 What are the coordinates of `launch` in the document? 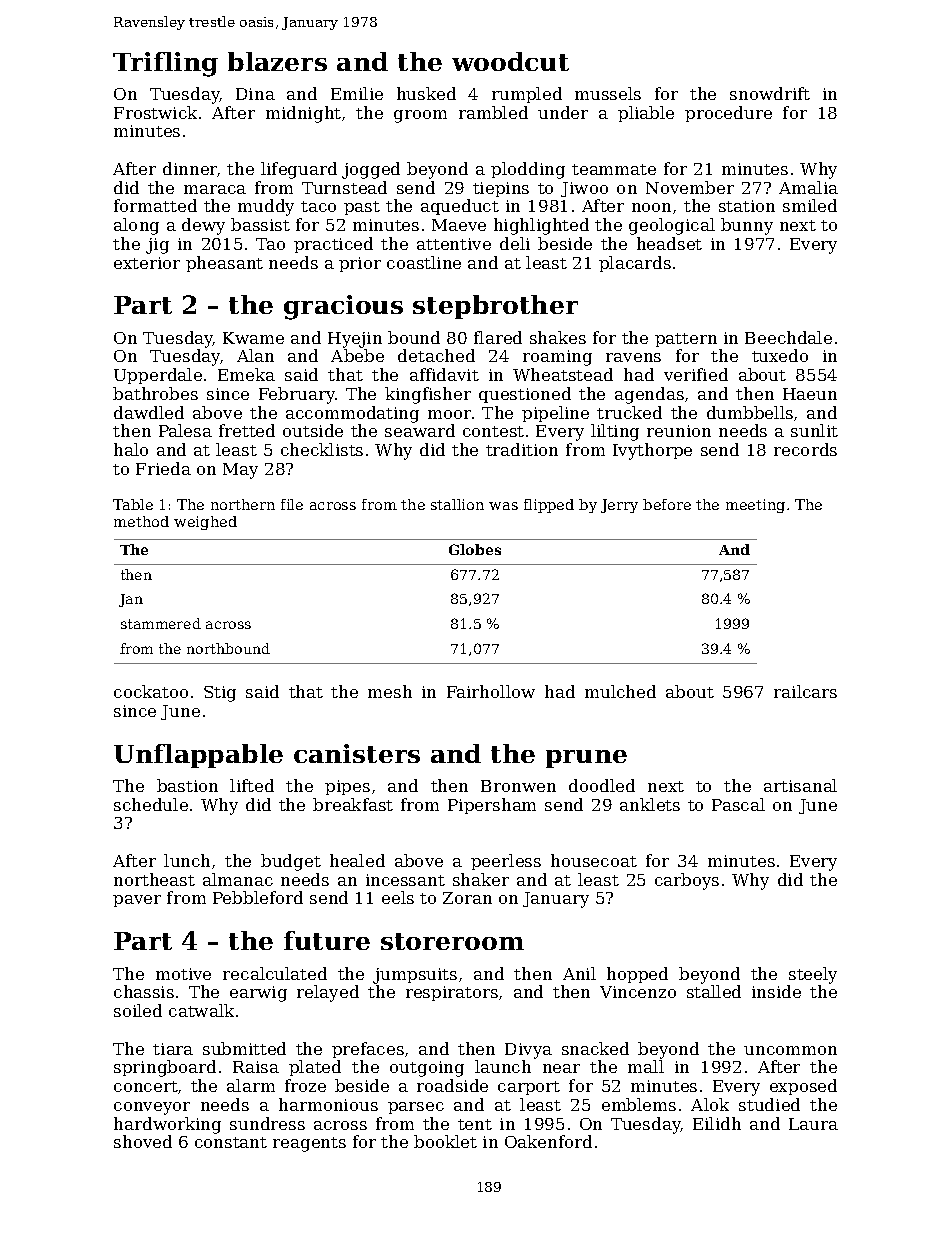 It's located at (503, 1066).
